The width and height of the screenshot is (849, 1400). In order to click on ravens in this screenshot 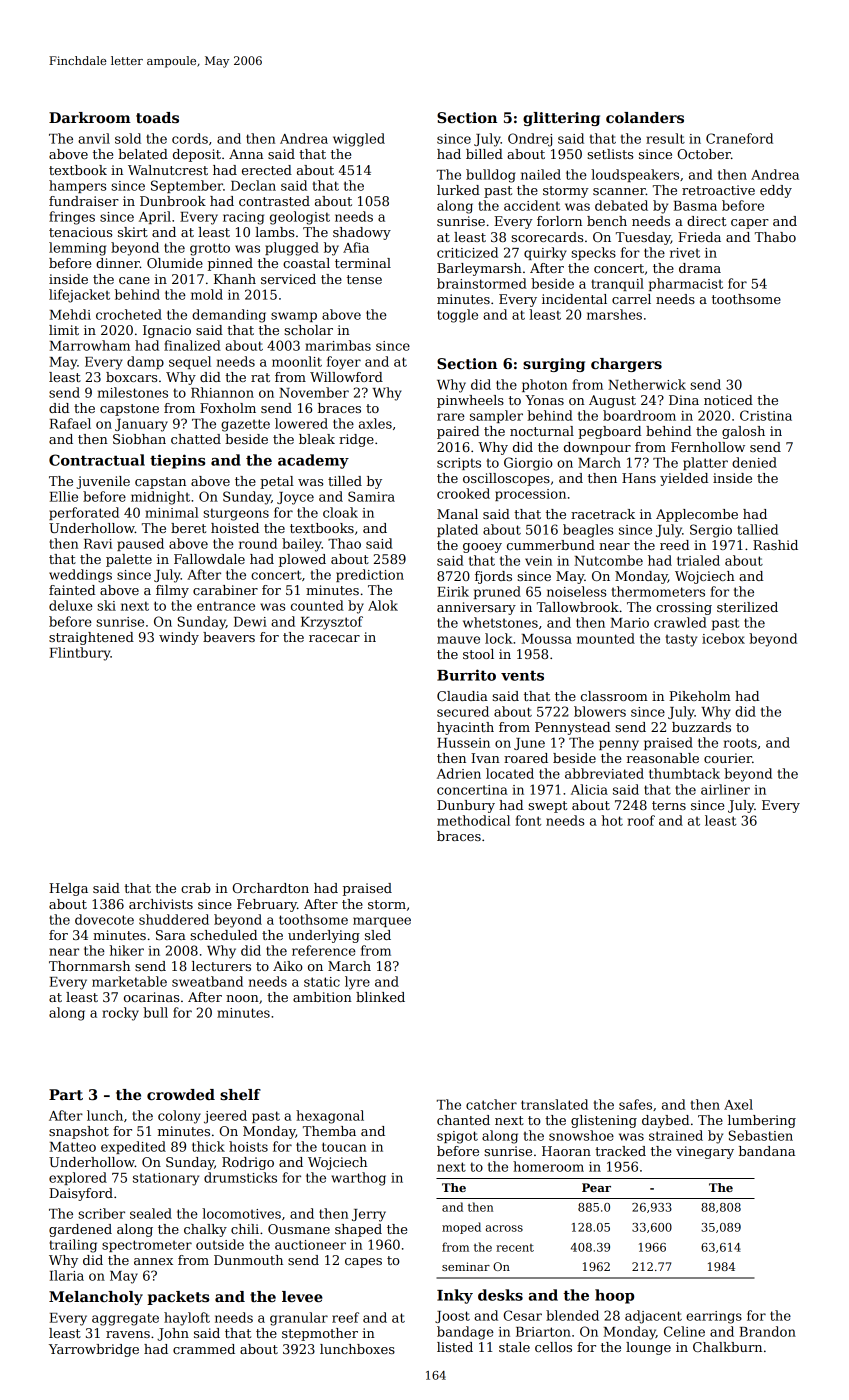, I will do `click(128, 1334)`.
